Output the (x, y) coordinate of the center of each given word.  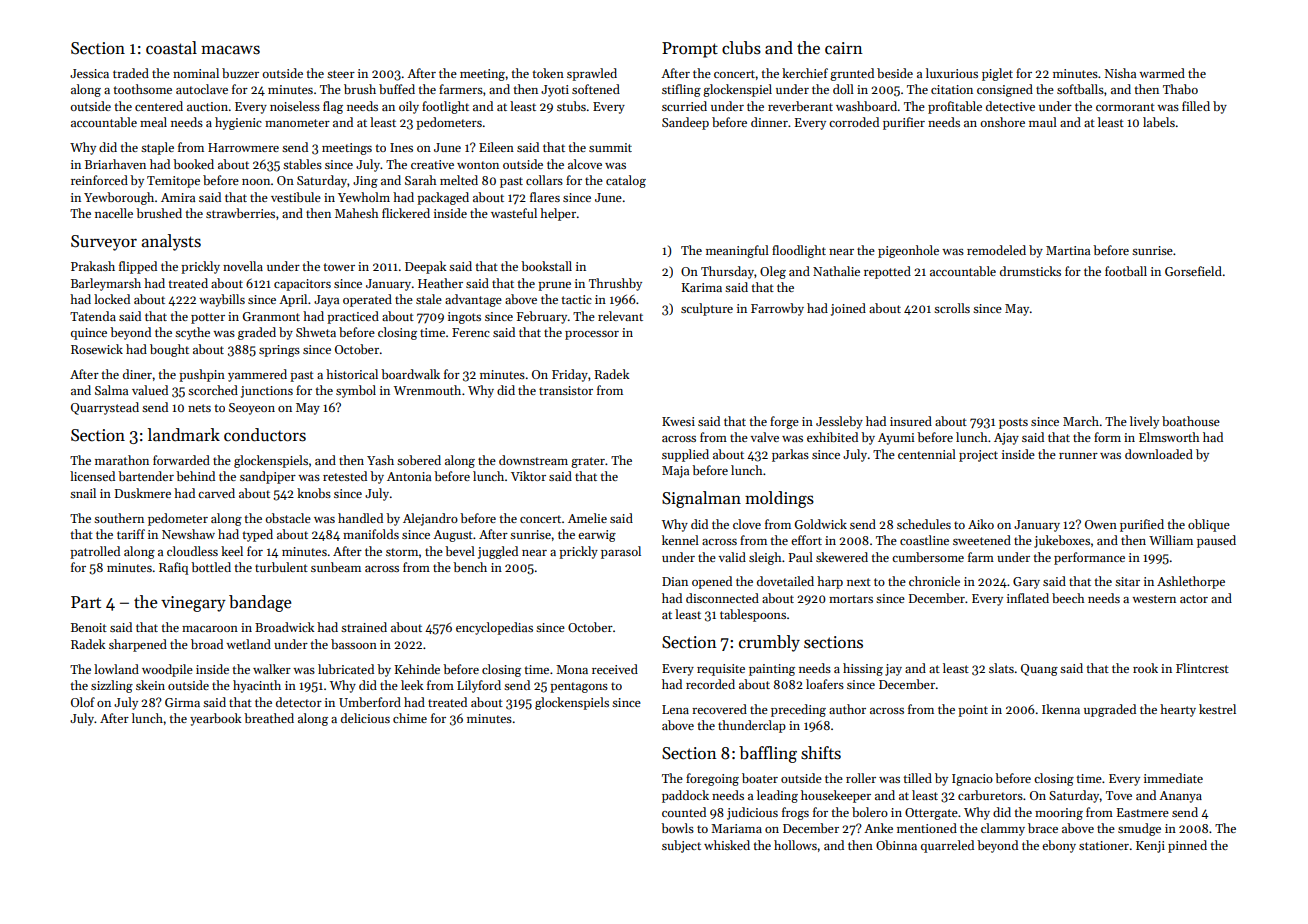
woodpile (167, 670)
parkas (790, 455)
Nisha (1120, 73)
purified (1142, 525)
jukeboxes (1062, 541)
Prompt (690, 50)
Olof (83, 702)
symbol (356, 391)
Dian (675, 581)
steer (341, 74)
